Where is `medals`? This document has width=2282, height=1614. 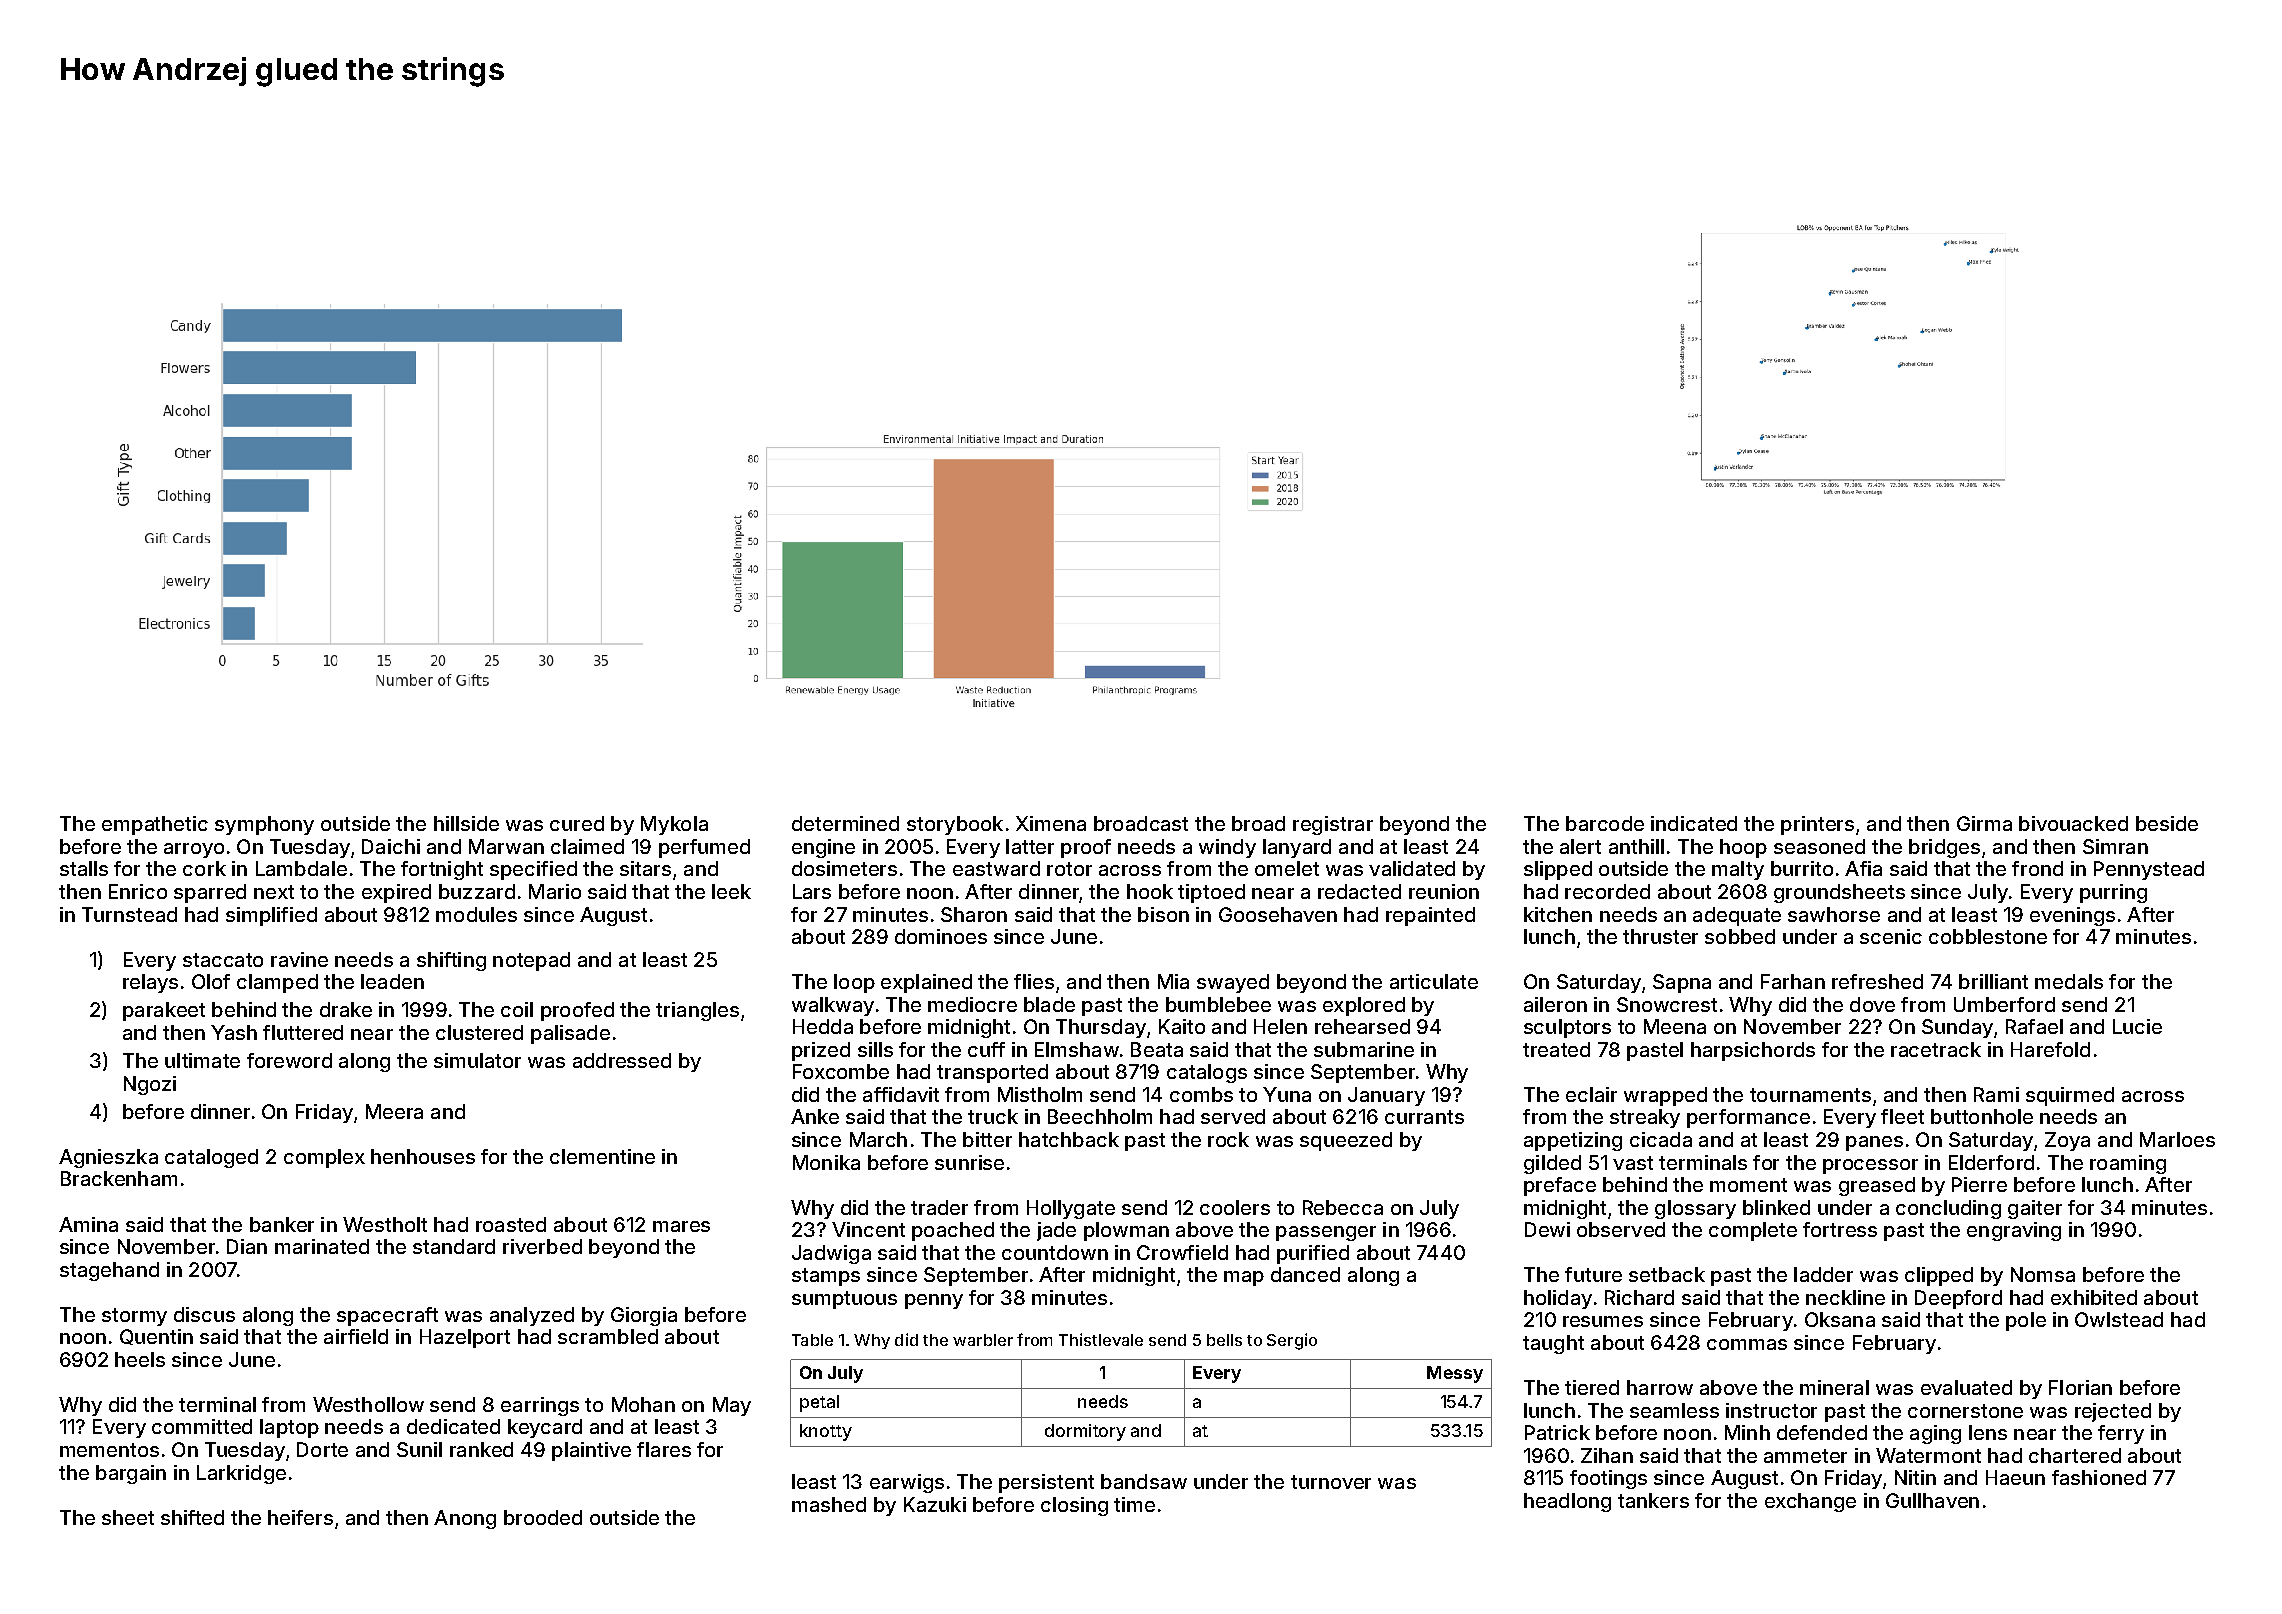
medals is located at coordinates (2069, 981).
